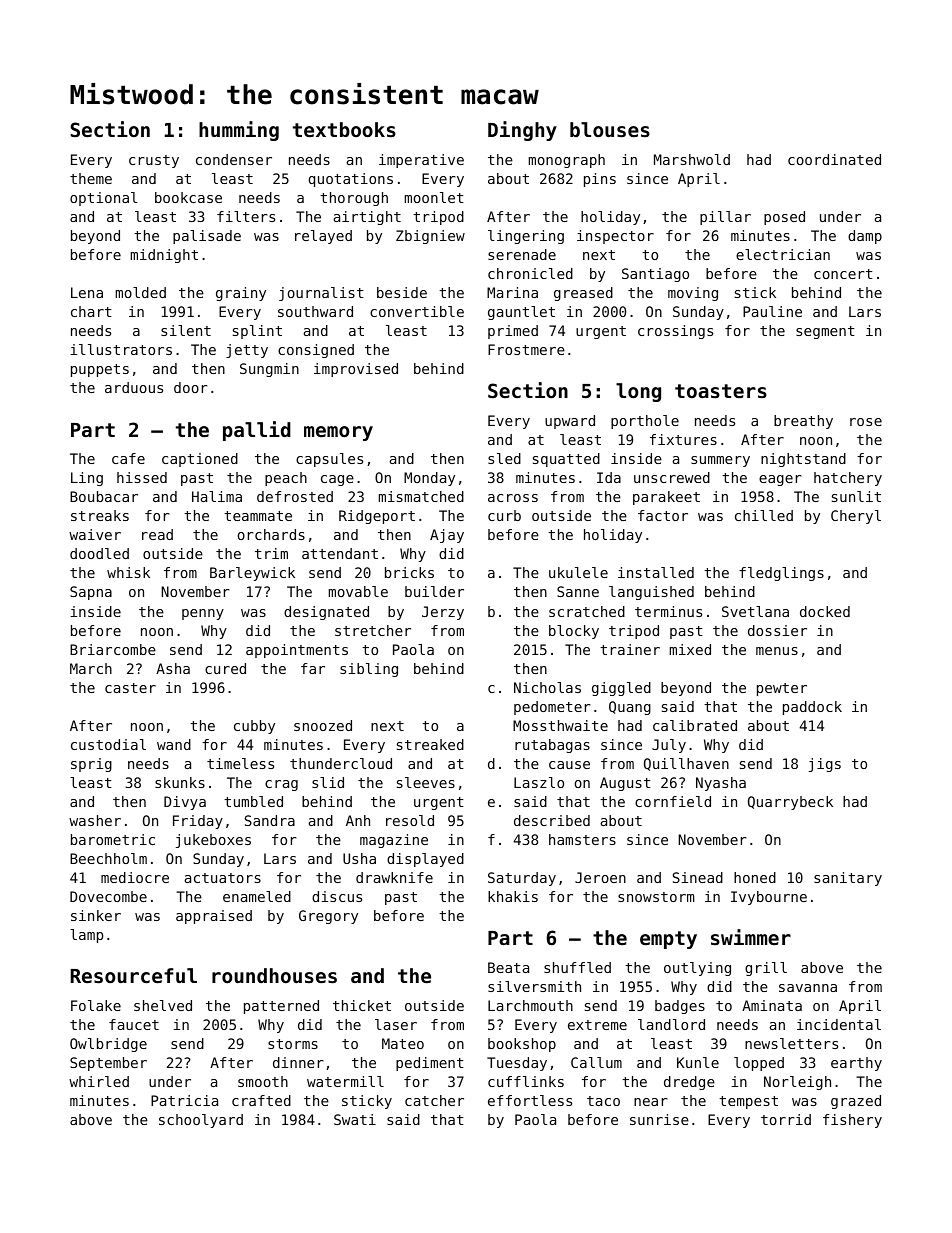 Image resolution: width=952 pixels, height=1233 pixels. Describe the element at coordinates (254, 727) in the page. I see `cubby` at that location.
